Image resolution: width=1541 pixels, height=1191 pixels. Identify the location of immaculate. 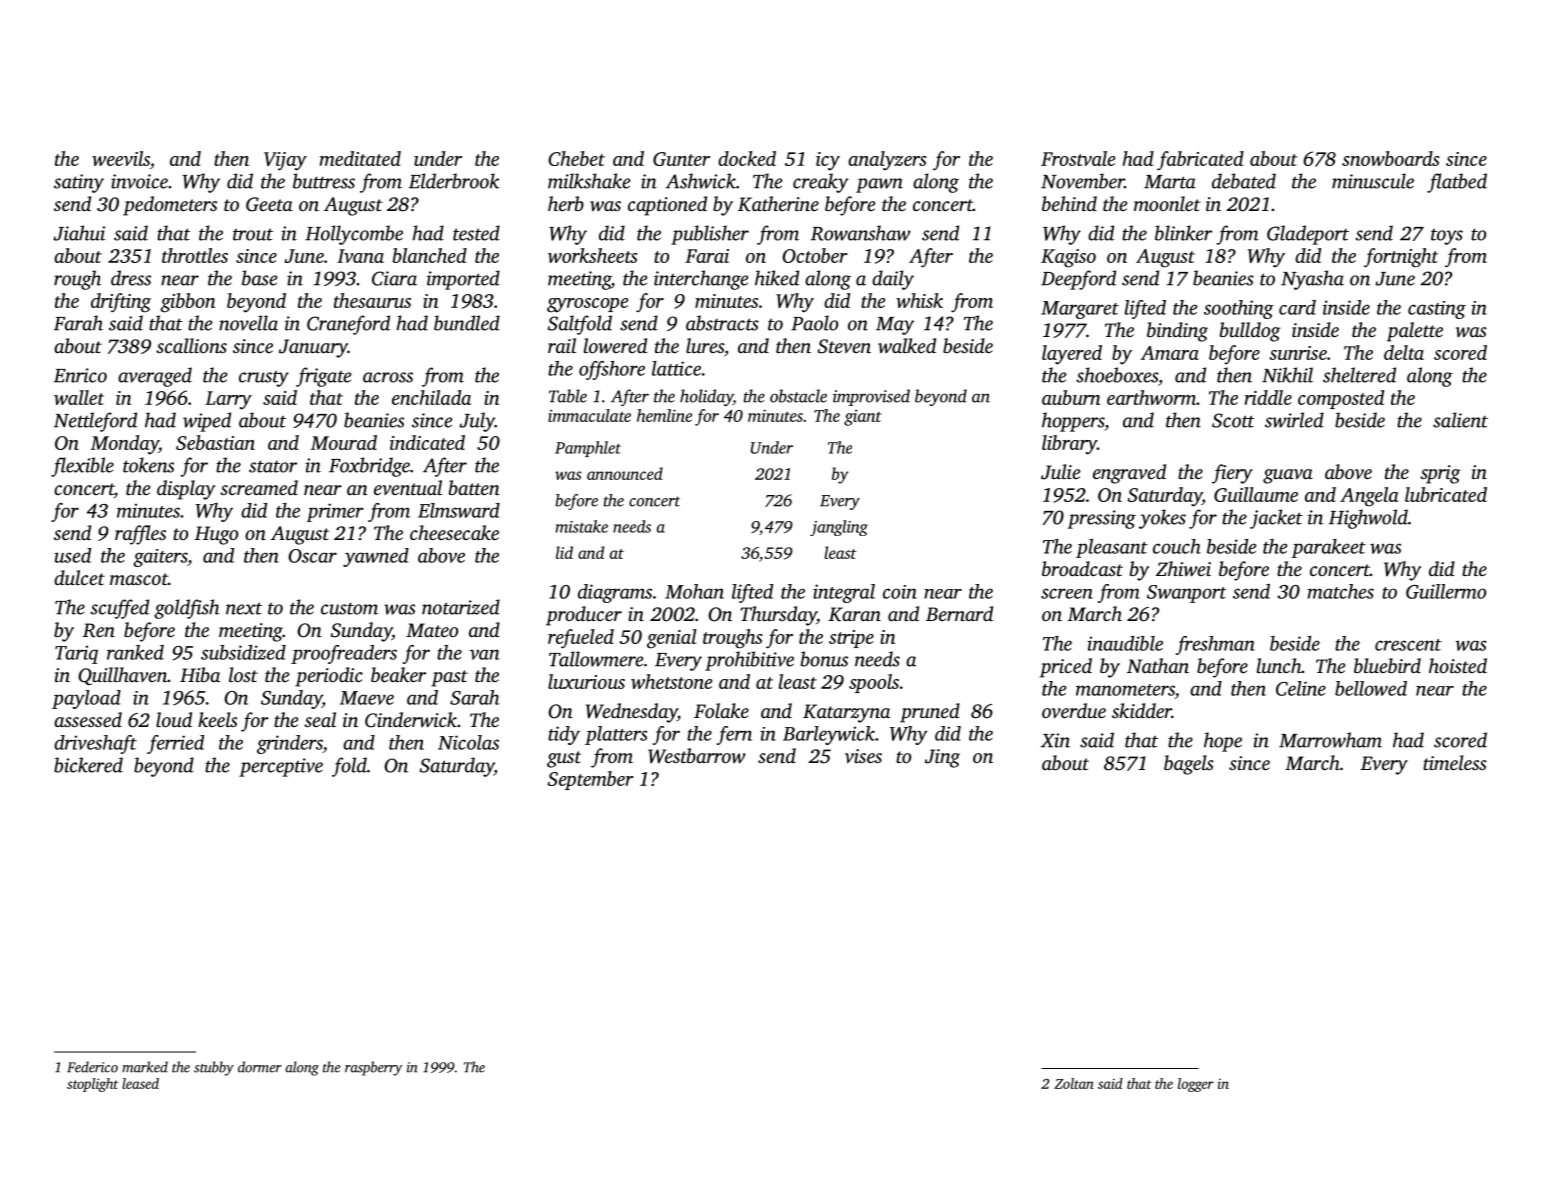
(589, 415).
